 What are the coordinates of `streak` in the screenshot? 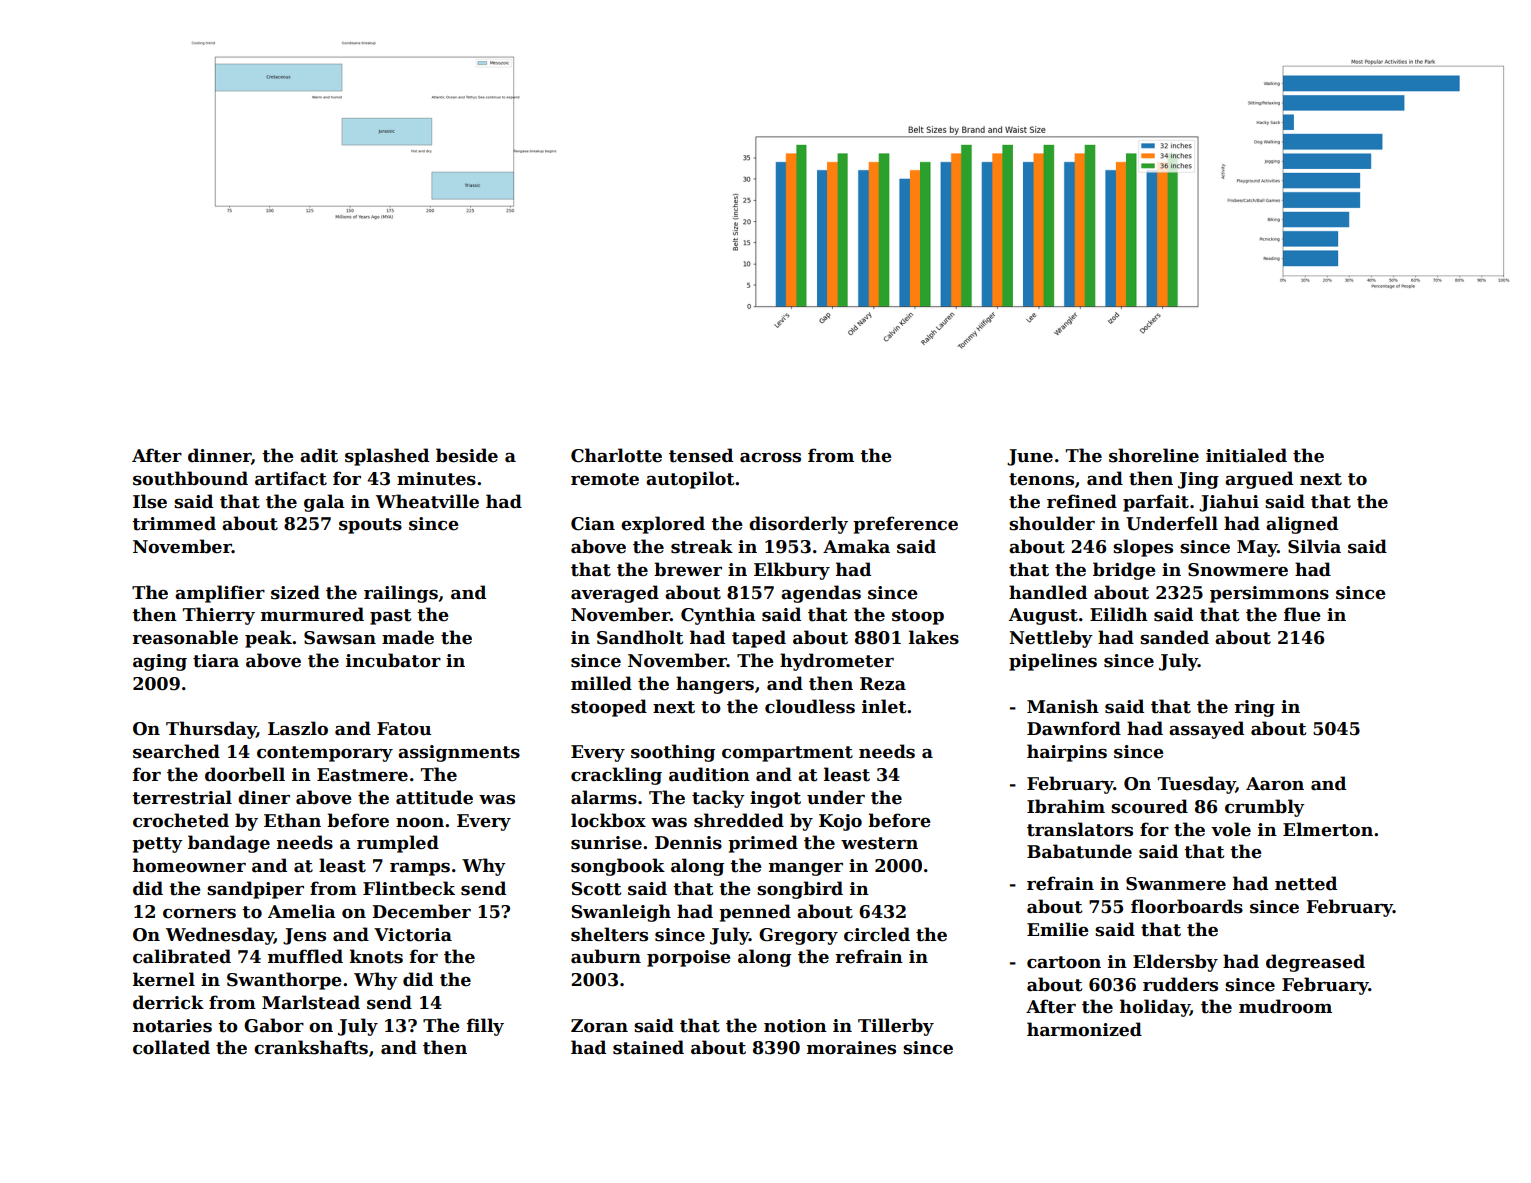 It's located at (702, 546).
